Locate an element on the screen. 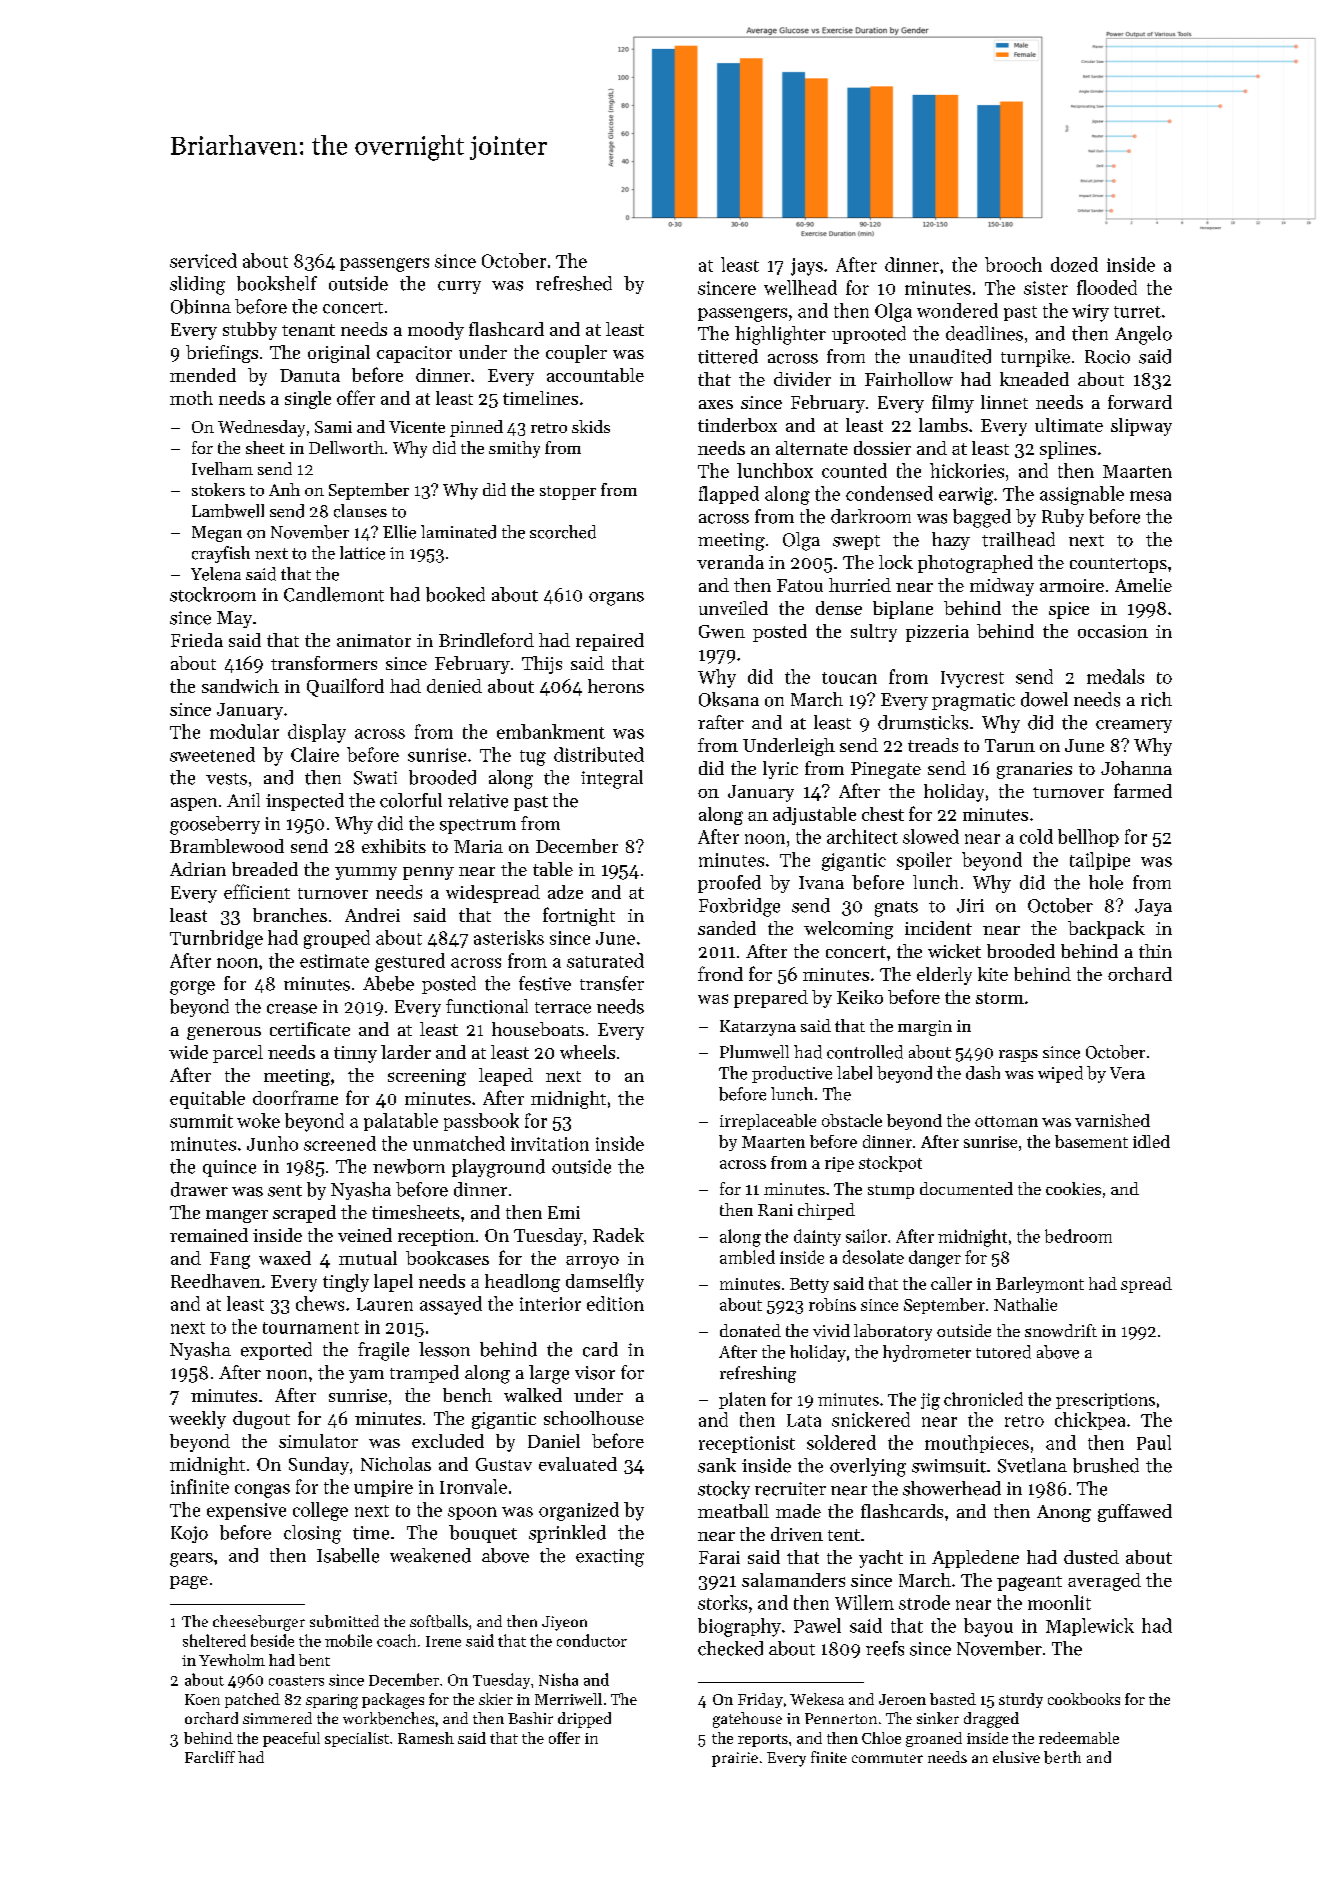  hazy is located at coordinates (951, 541).
